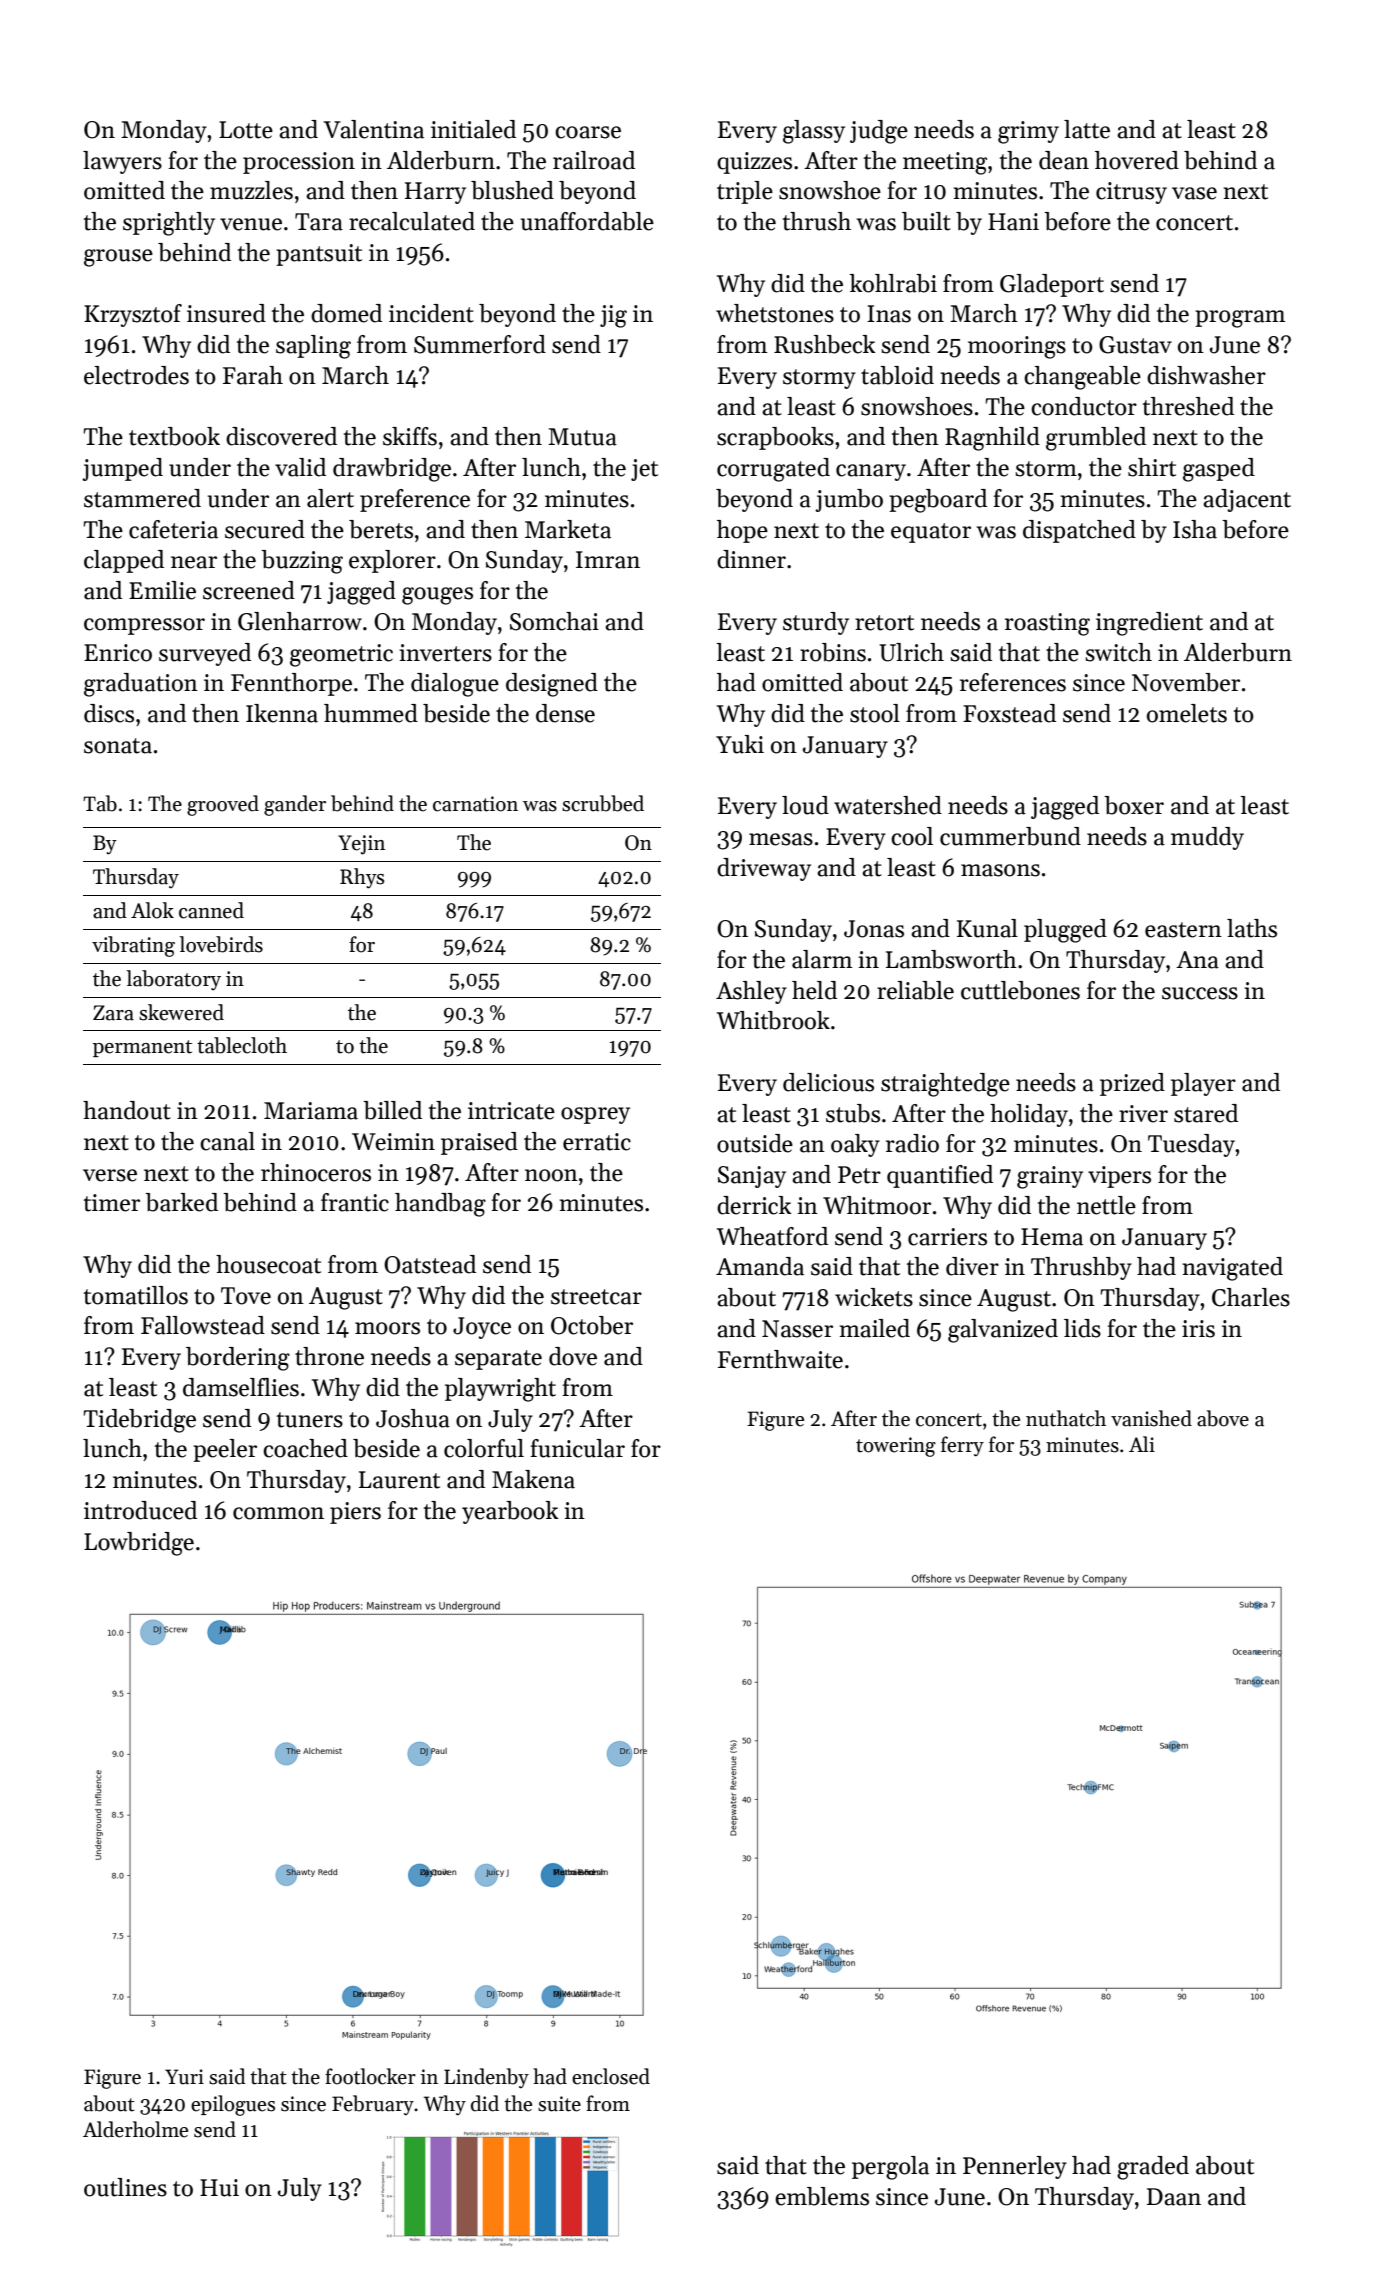 This document has width=1378, height=2270. I want to click on glassy, so click(814, 132).
